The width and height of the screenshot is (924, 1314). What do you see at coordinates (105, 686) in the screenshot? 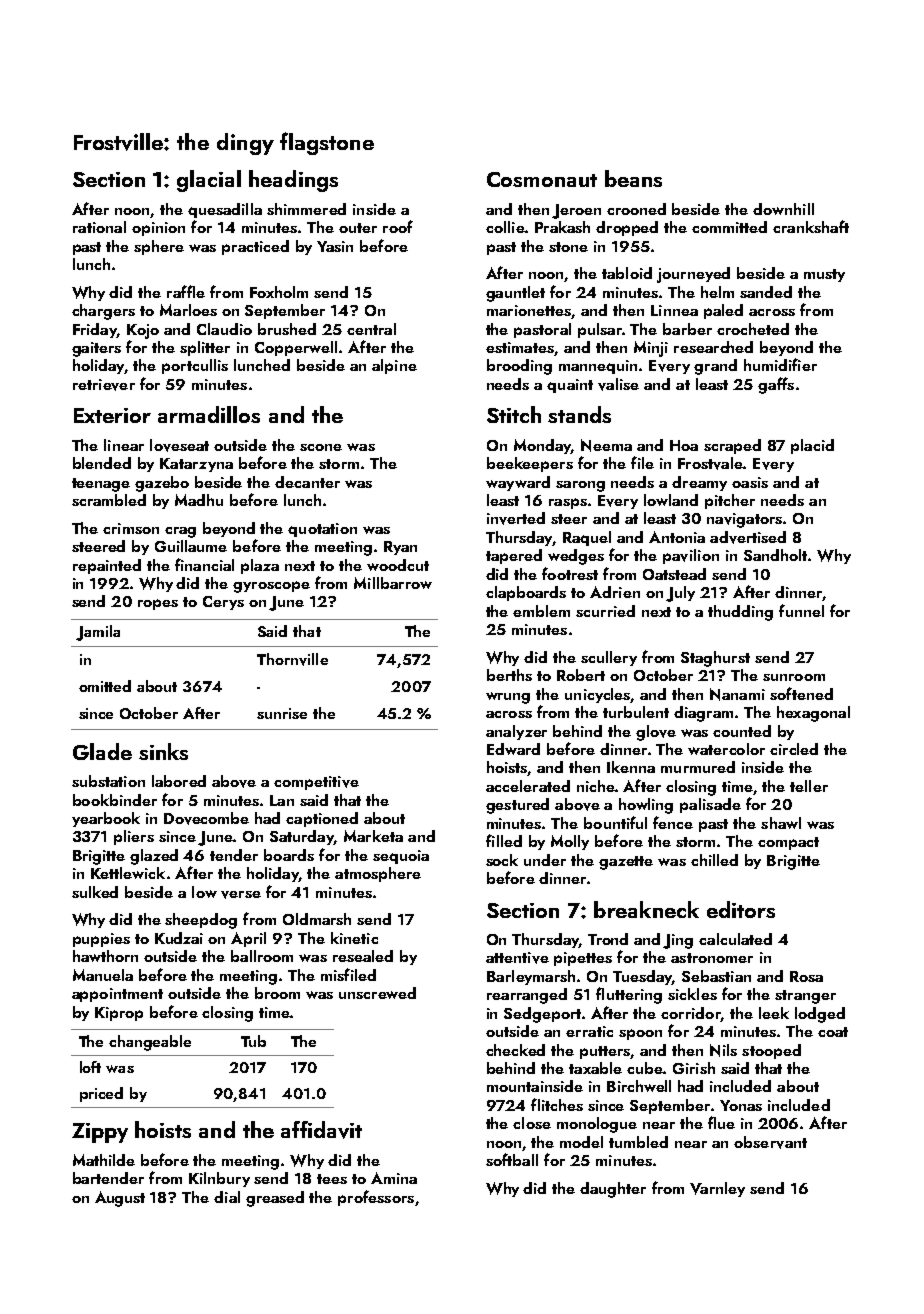
I see `omitted` at bounding box center [105, 686].
